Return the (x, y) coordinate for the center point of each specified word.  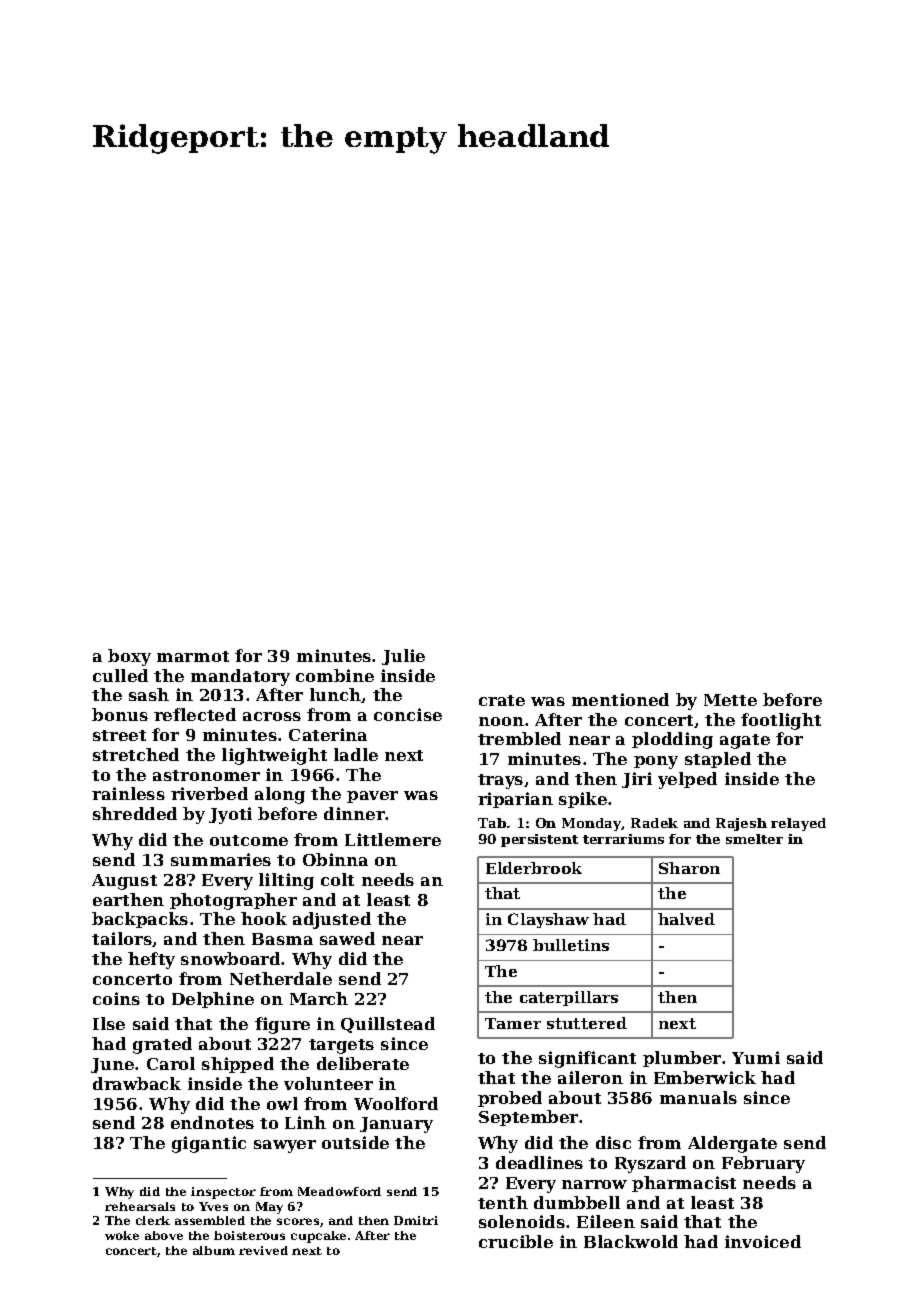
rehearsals (140, 1206)
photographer (233, 901)
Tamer (513, 1023)
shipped (238, 1065)
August (124, 882)
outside (355, 1142)
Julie (403, 657)
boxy (129, 657)
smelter (754, 839)
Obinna (335, 859)
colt (337, 879)
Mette (730, 700)
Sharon (689, 868)
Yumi (756, 1057)
